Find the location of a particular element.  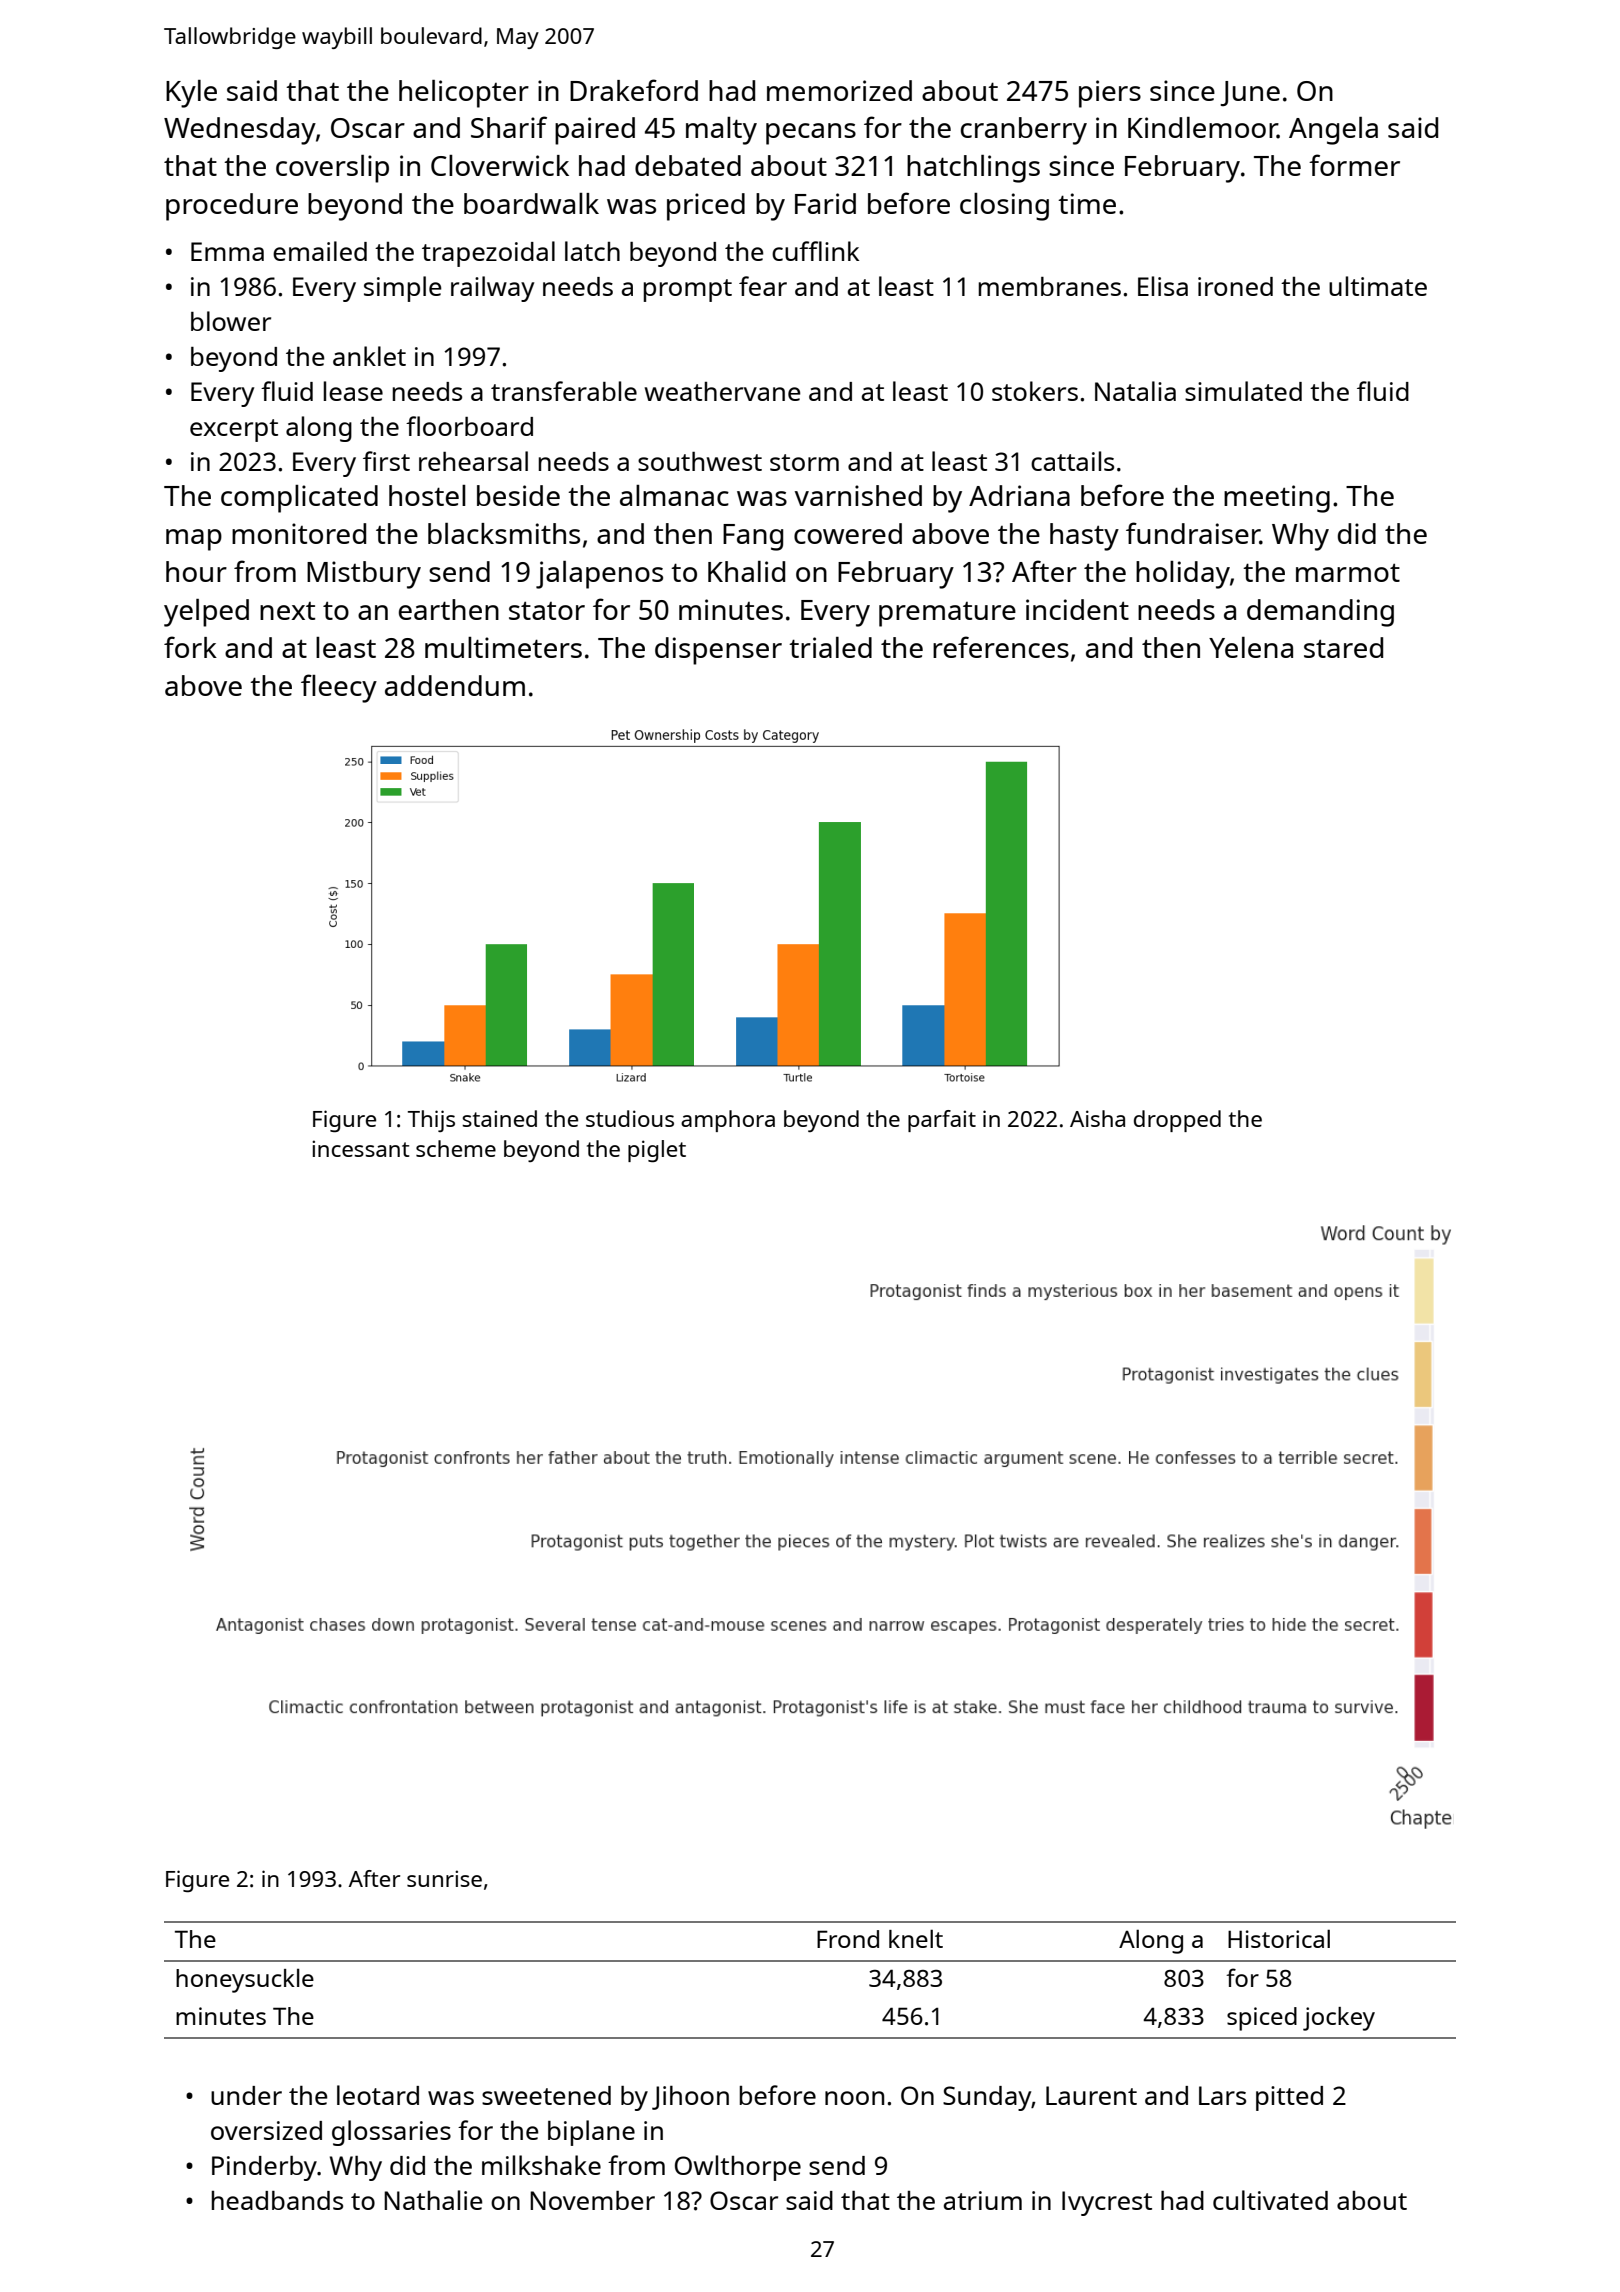

stokers is located at coordinates (1035, 391).
